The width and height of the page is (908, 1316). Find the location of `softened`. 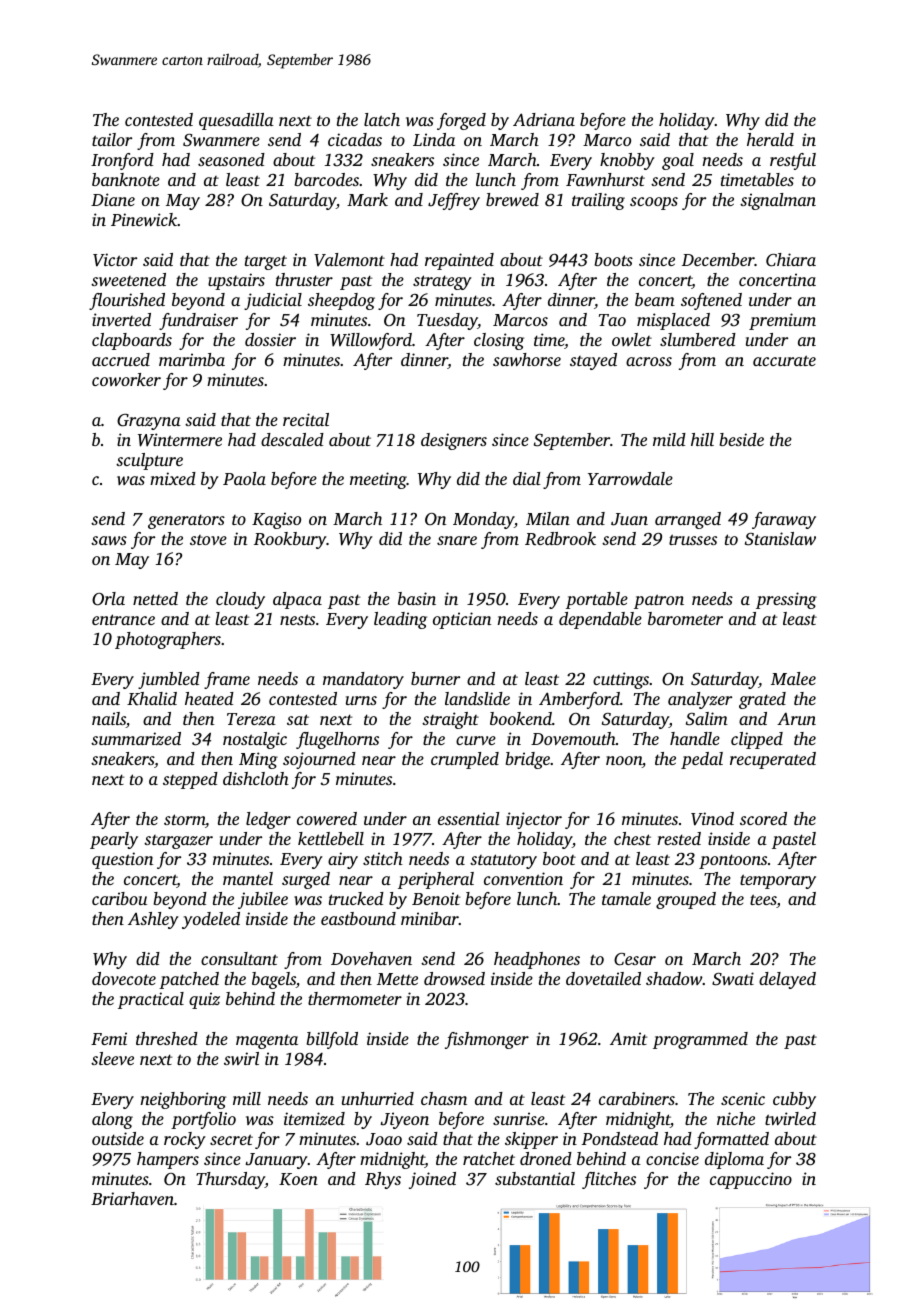

softened is located at coordinates (711, 301).
